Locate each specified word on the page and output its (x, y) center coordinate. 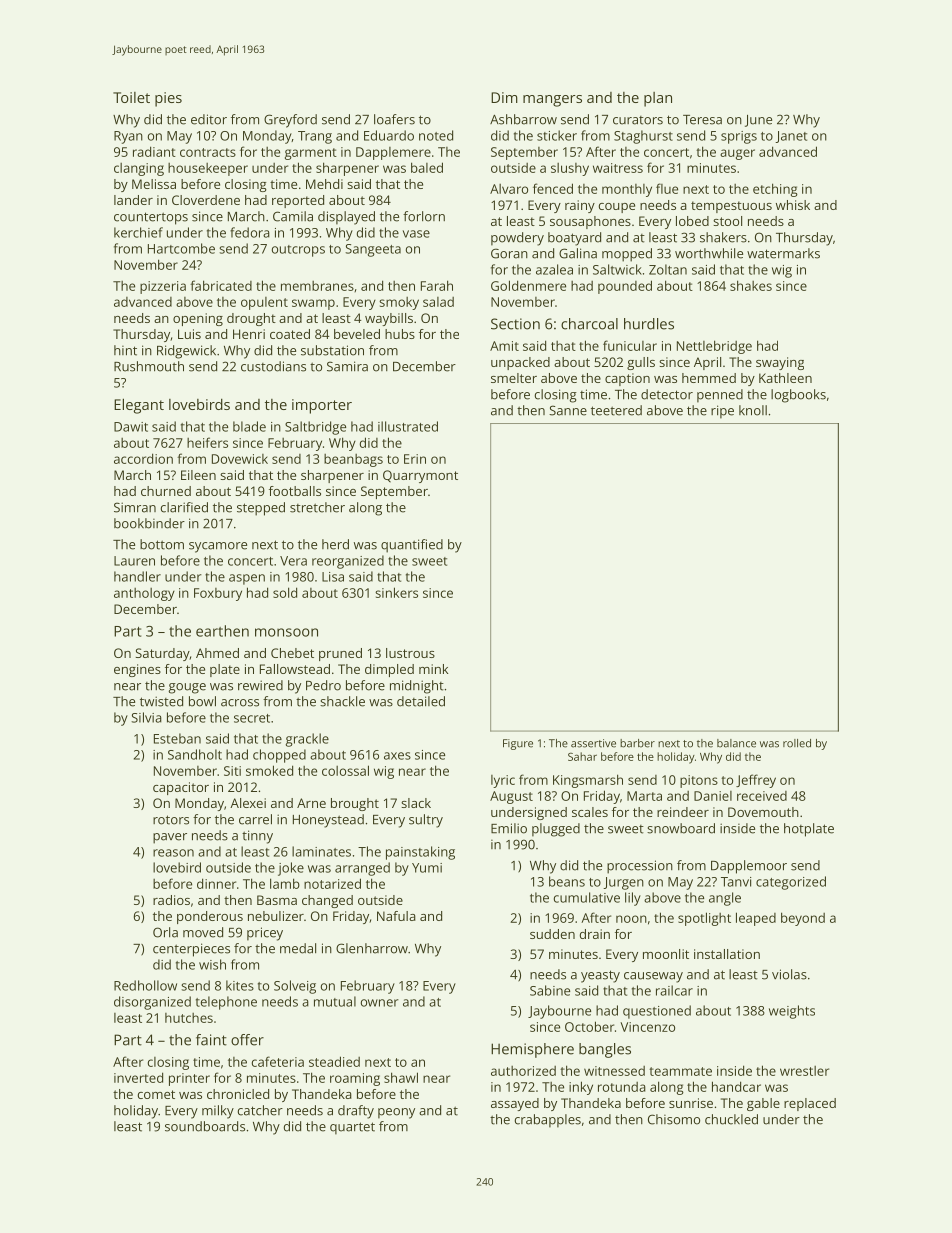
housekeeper (208, 169)
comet (156, 1094)
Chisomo (674, 1119)
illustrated (408, 426)
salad (438, 302)
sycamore (218, 547)
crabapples (548, 1121)
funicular (630, 345)
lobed (692, 221)
